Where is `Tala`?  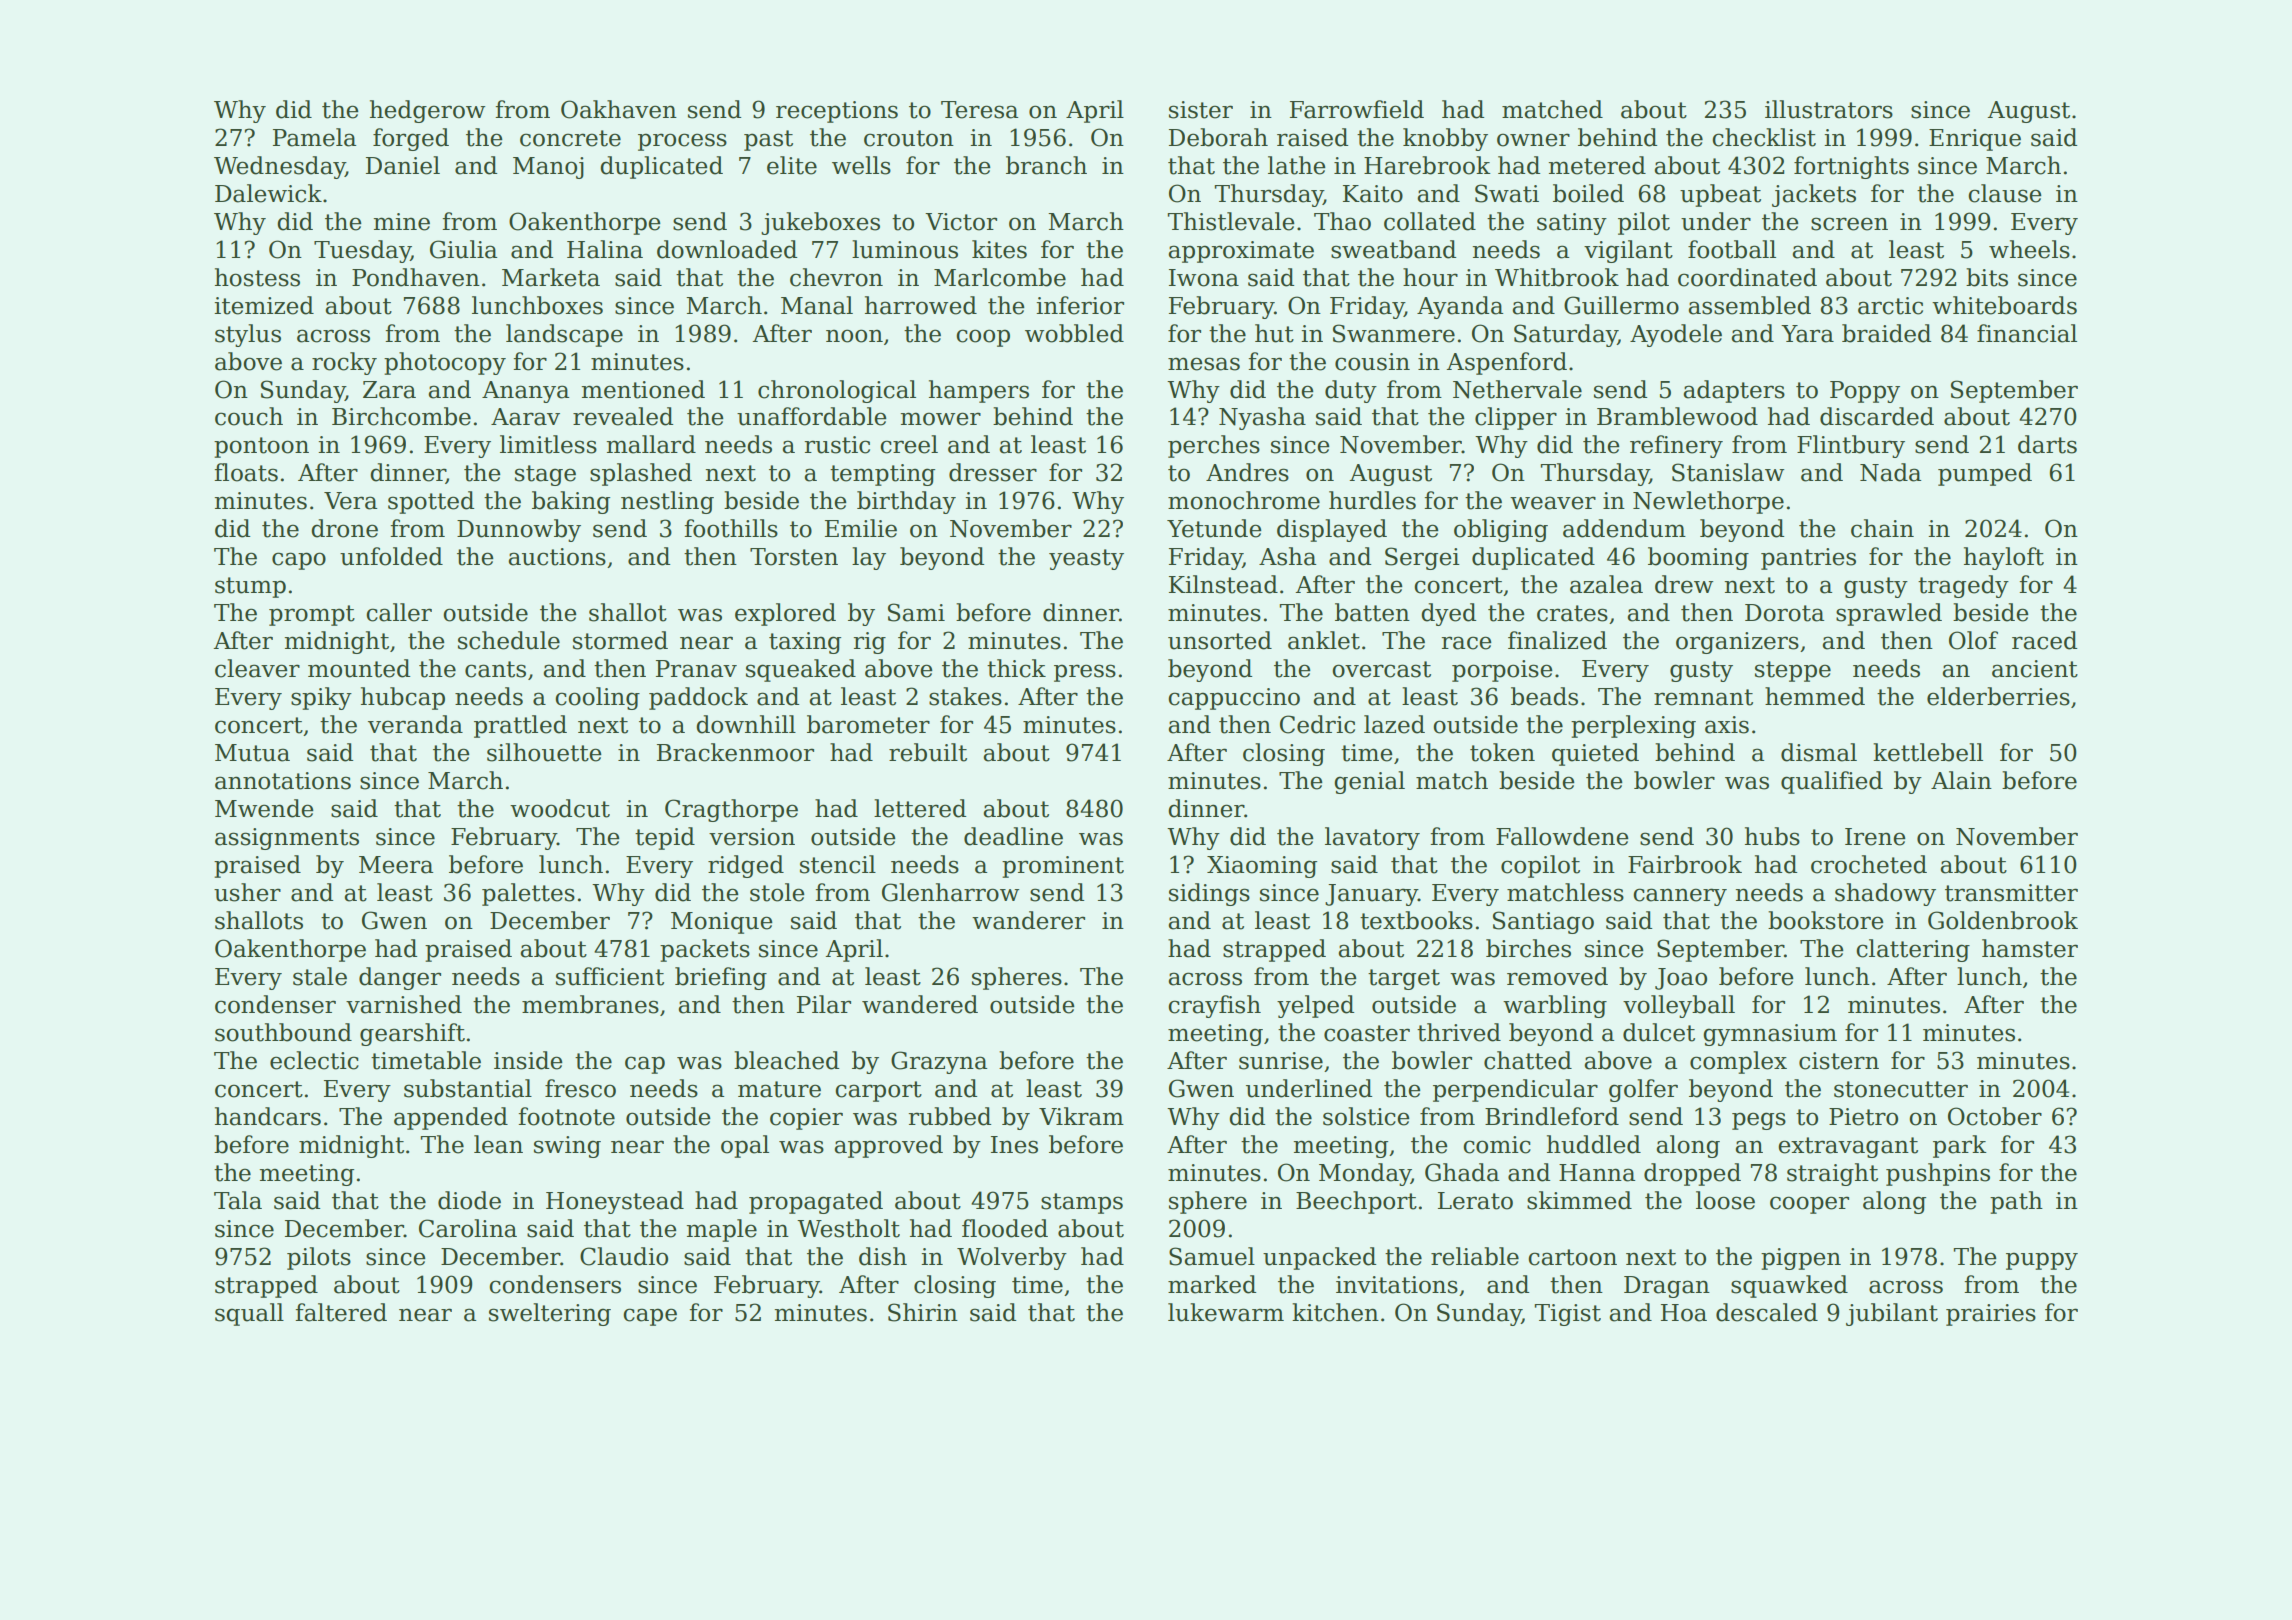 Tala is located at coordinates (238, 1200).
